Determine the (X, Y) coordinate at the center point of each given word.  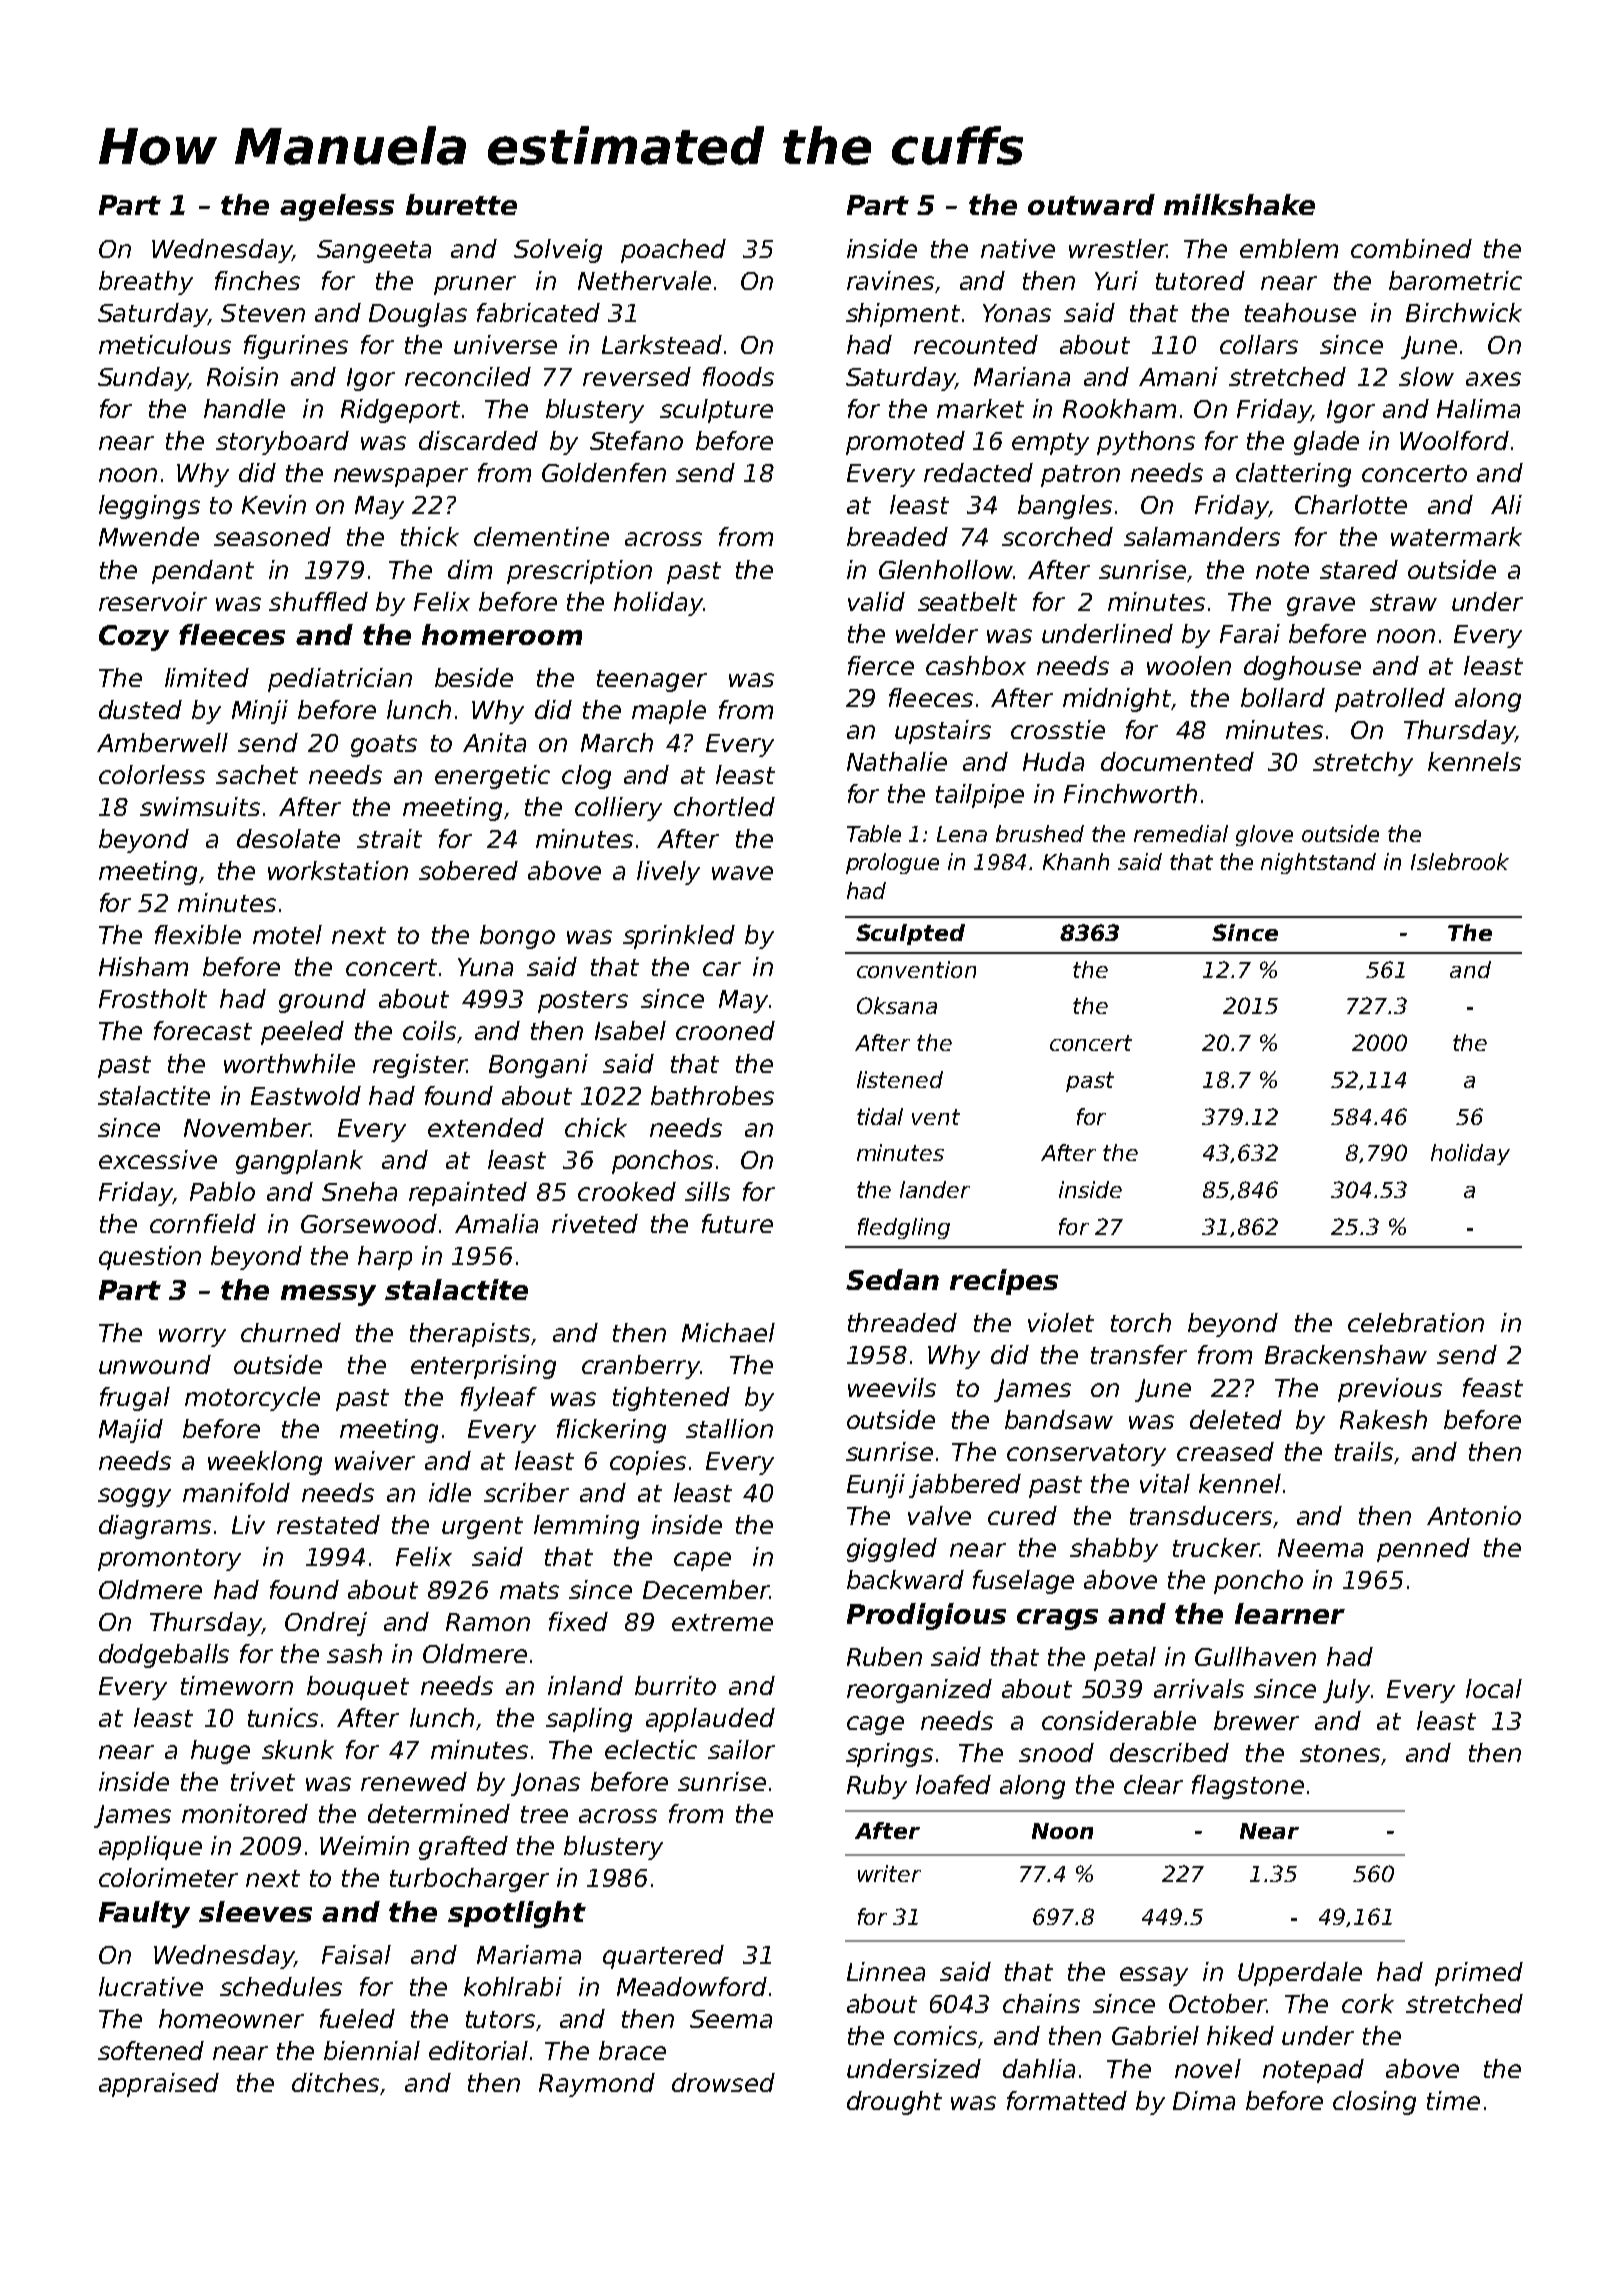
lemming (586, 1527)
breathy (146, 283)
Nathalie (897, 761)
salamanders (1202, 536)
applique (150, 1848)
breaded (897, 536)
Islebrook (1460, 861)
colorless (152, 774)
